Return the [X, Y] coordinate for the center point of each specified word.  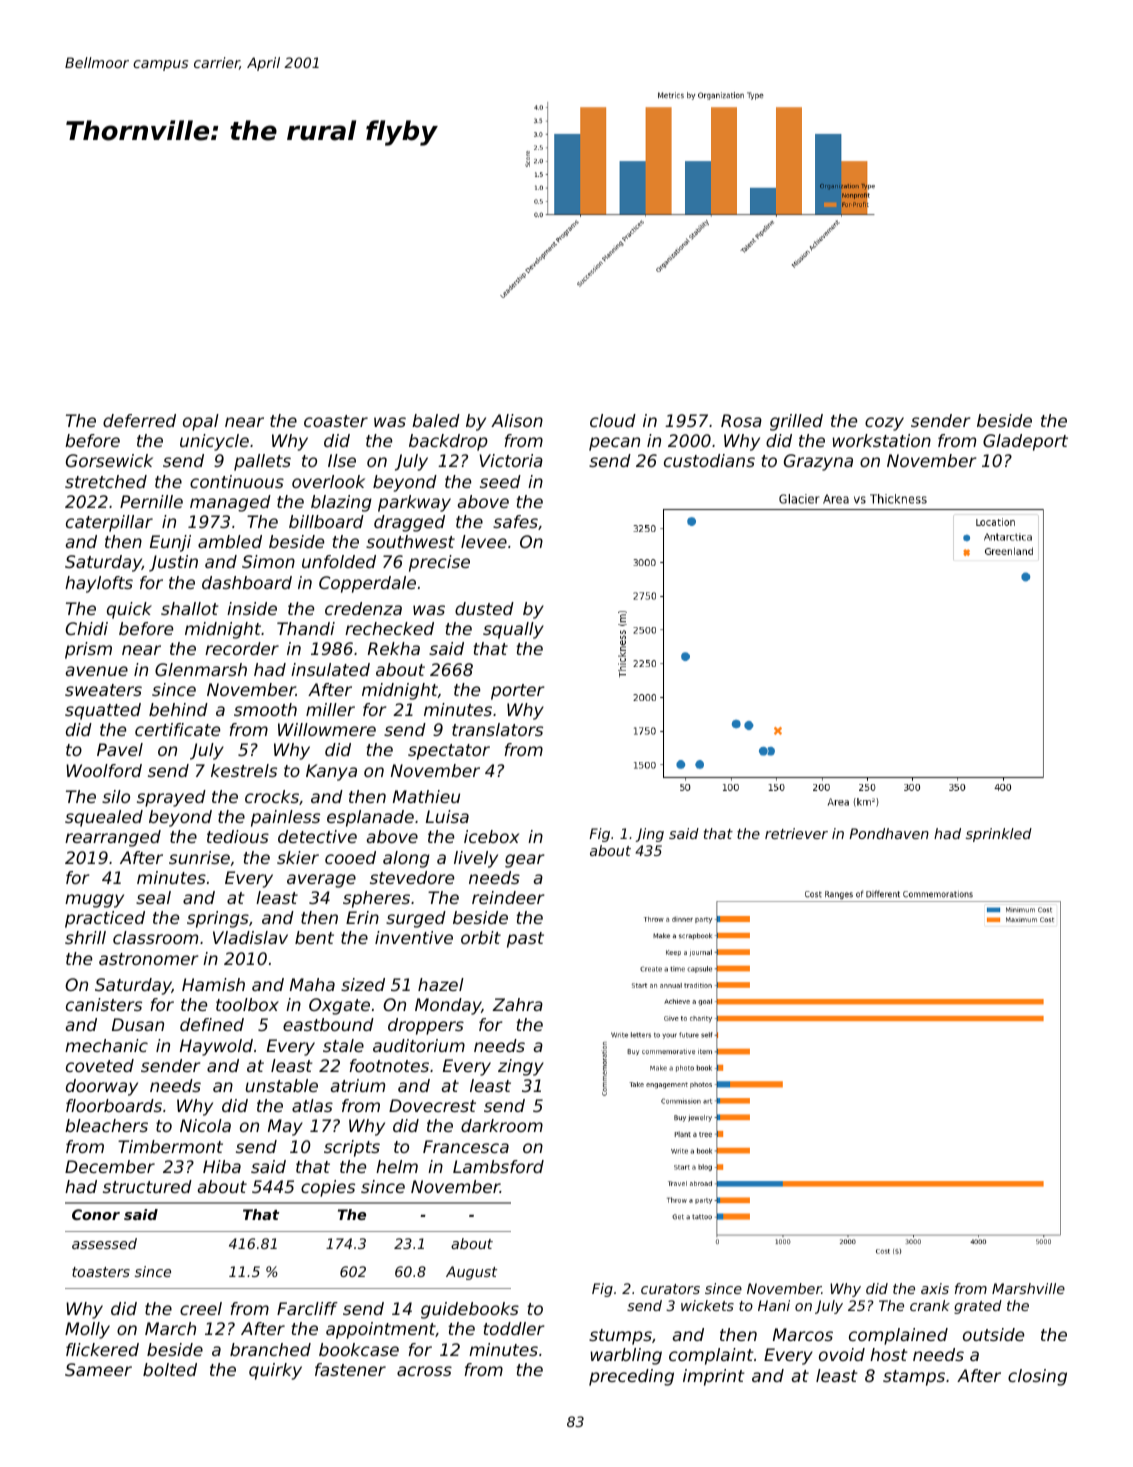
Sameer [98, 1369]
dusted [484, 608]
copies [328, 1188]
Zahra [517, 1004]
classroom [155, 937]
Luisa [447, 816]
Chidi [86, 628]
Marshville [1028, 1288]
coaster [336, 421]
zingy [521, 1067]
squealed [104, 818]
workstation [882, 440]
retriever [796, 833]
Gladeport [1025, 442]
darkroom [502, 1125]
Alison [517, 420]
